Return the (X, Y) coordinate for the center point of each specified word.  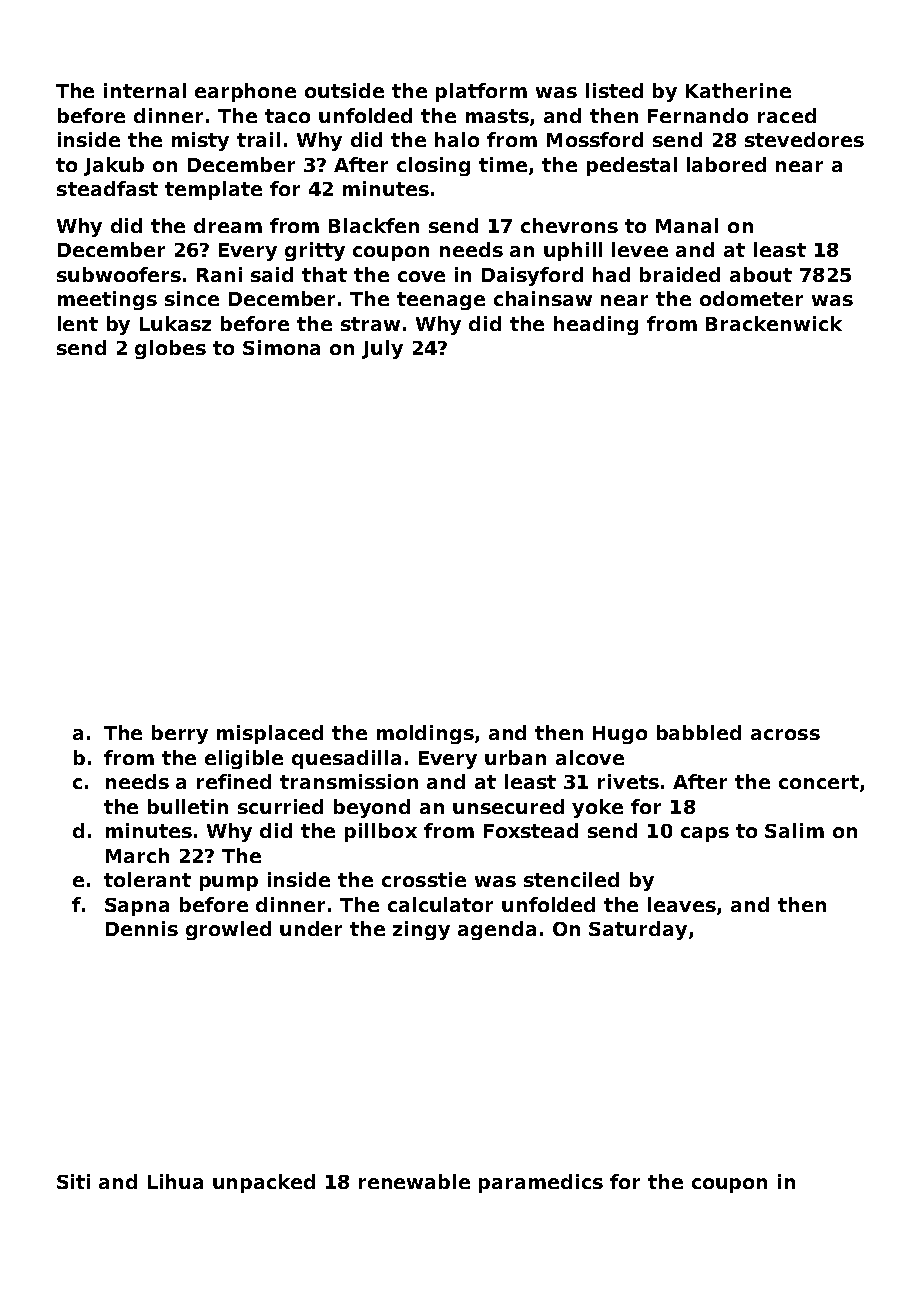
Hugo (620, 735)
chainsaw (543, 298)
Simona (281, 347)
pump (229, 883)
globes (170, 349)
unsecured (508, 806)
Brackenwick (774, 323)
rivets (628, 781)
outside (344, 90)
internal (145, 90)
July (382, 349)
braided (680, 274)
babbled (699, 732)
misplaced (270, 734)
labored (726, 164)
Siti (73, 1181)
